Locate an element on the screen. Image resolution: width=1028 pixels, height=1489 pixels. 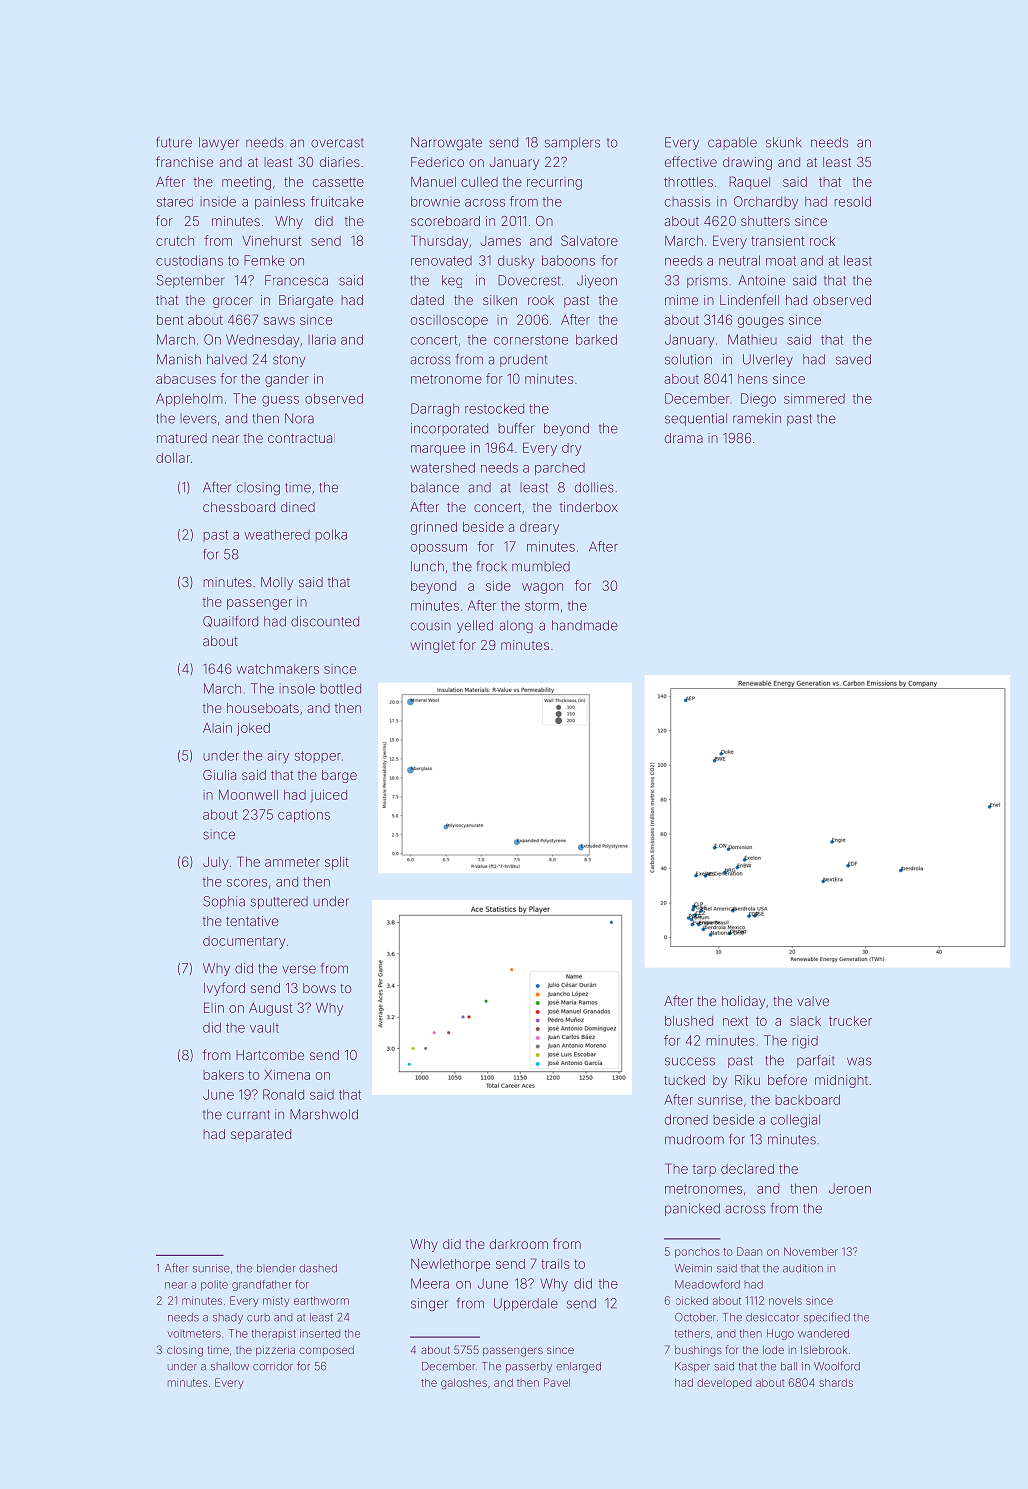
dry is located at coordinates (572, 449).
